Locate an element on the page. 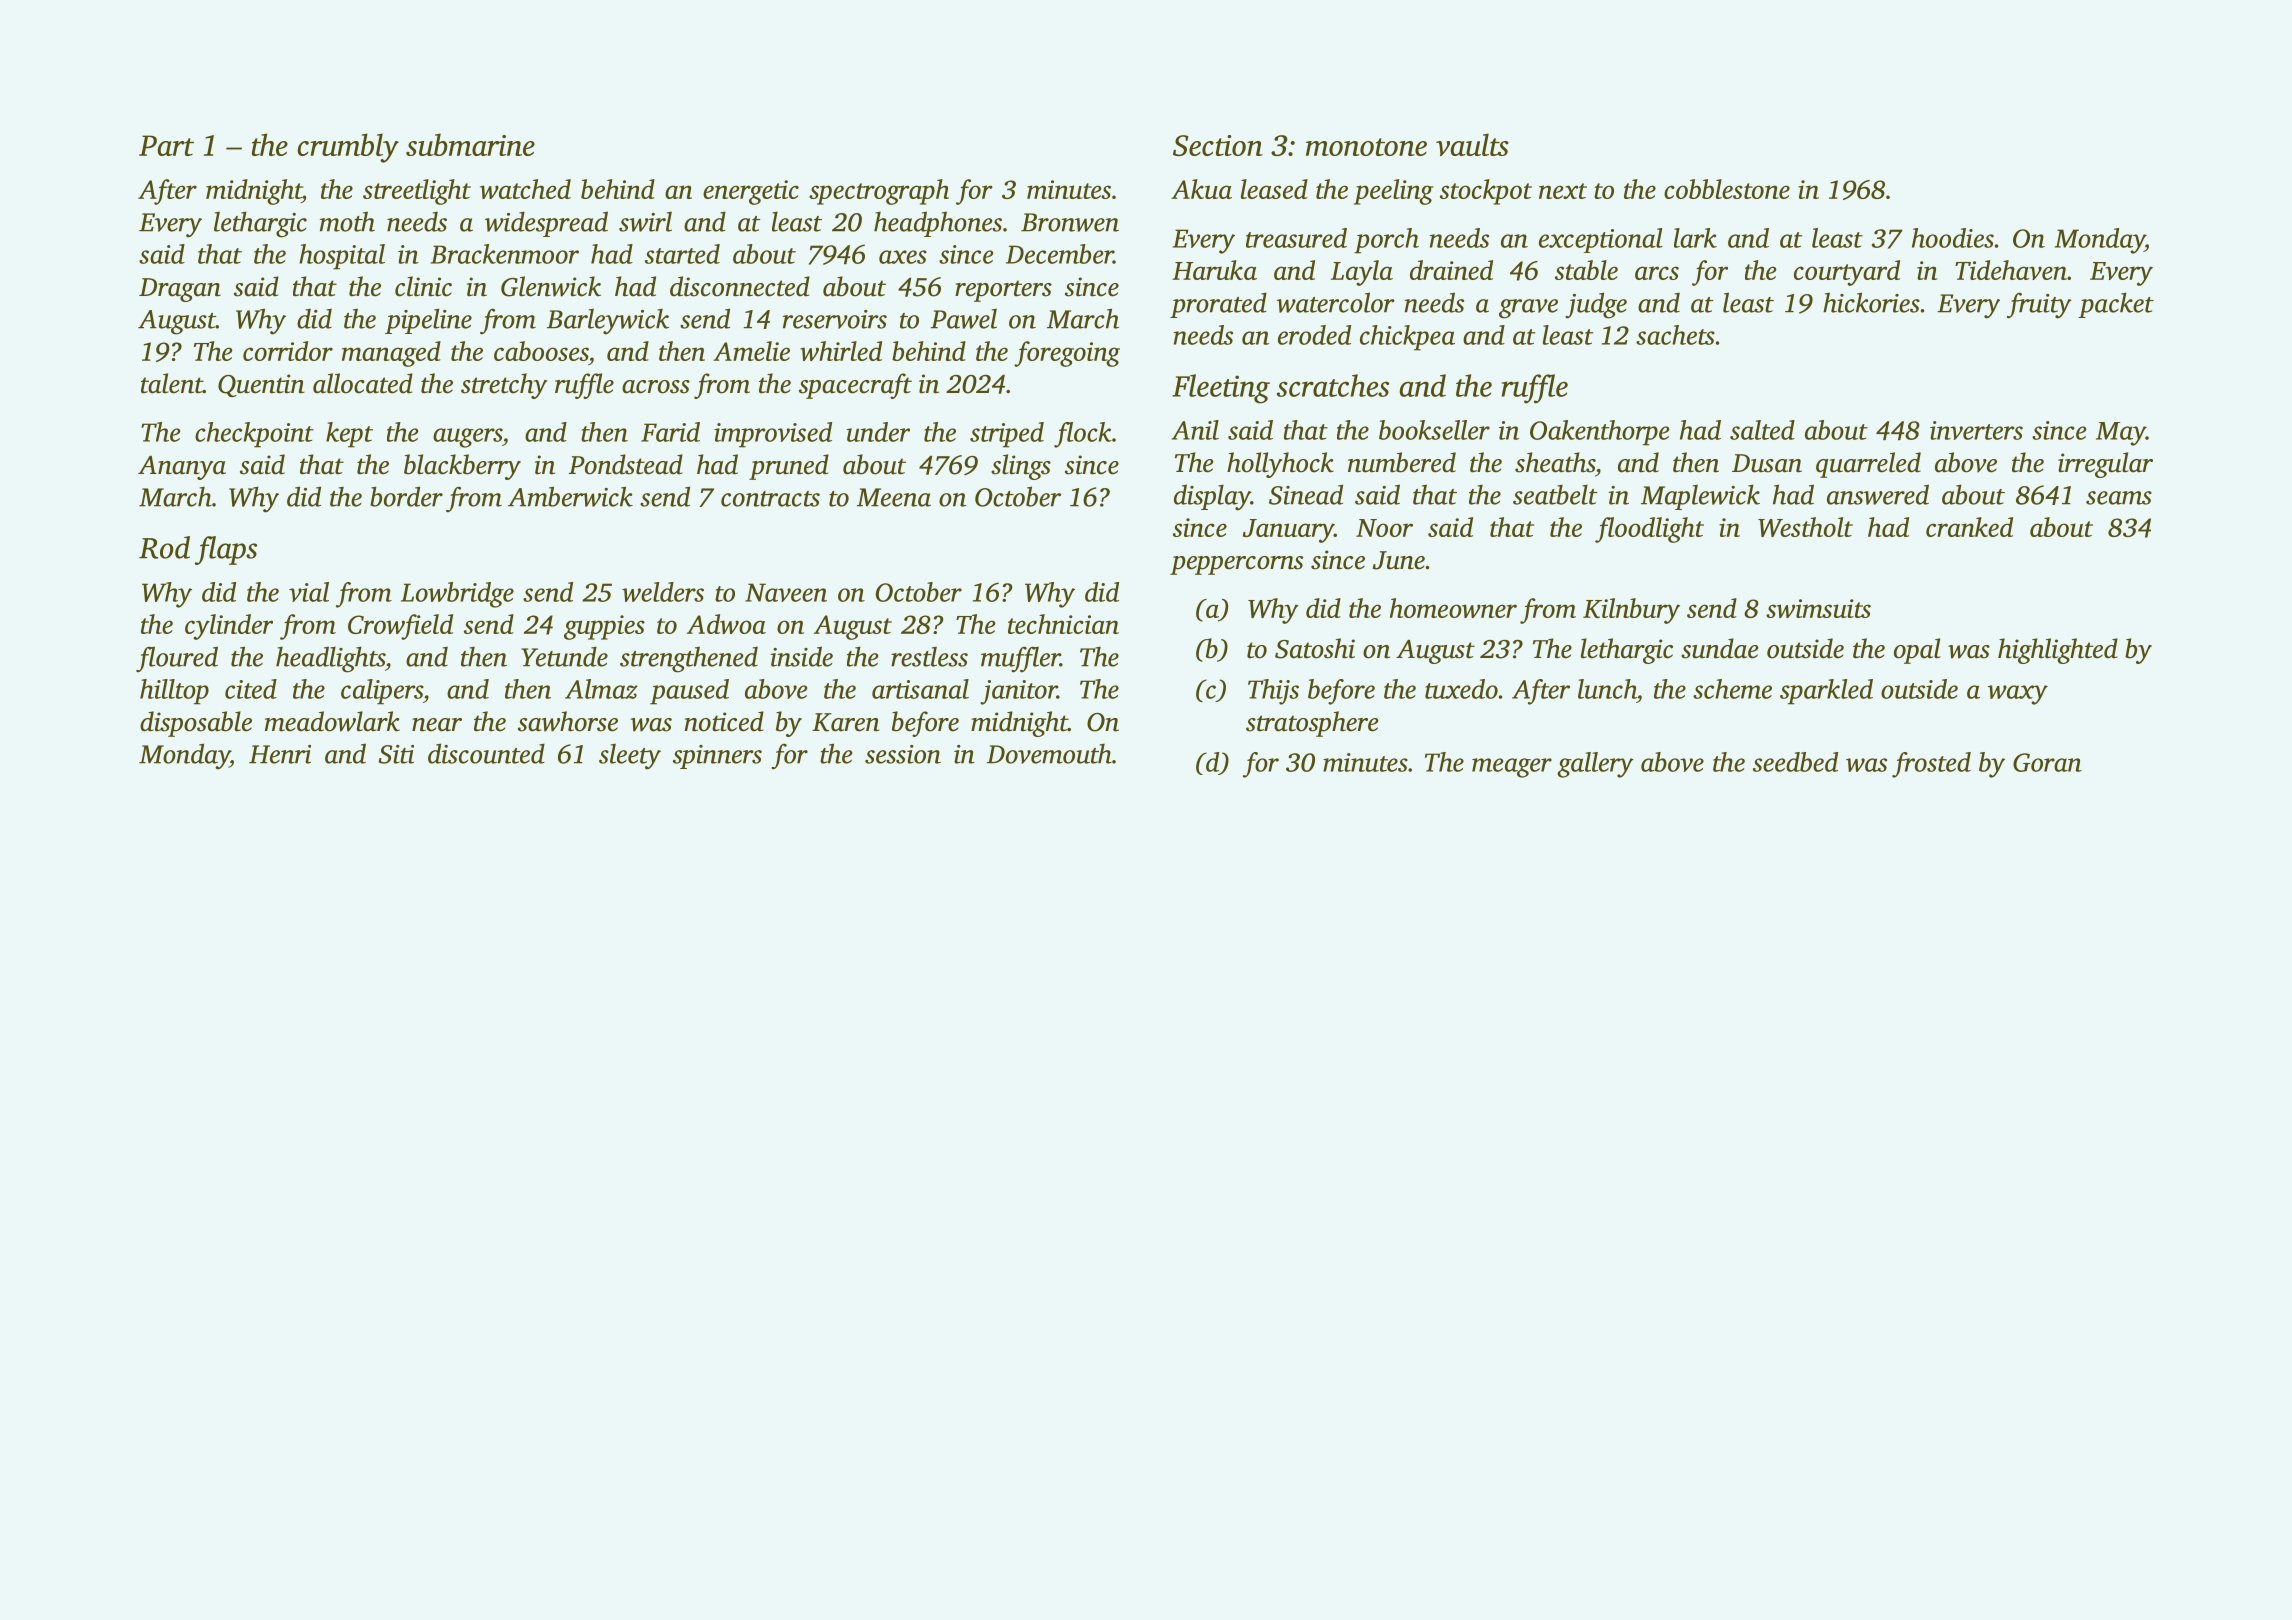 The height and width of the page is (1620, 2292). highlighted is located at coordinates (2058, 651).
